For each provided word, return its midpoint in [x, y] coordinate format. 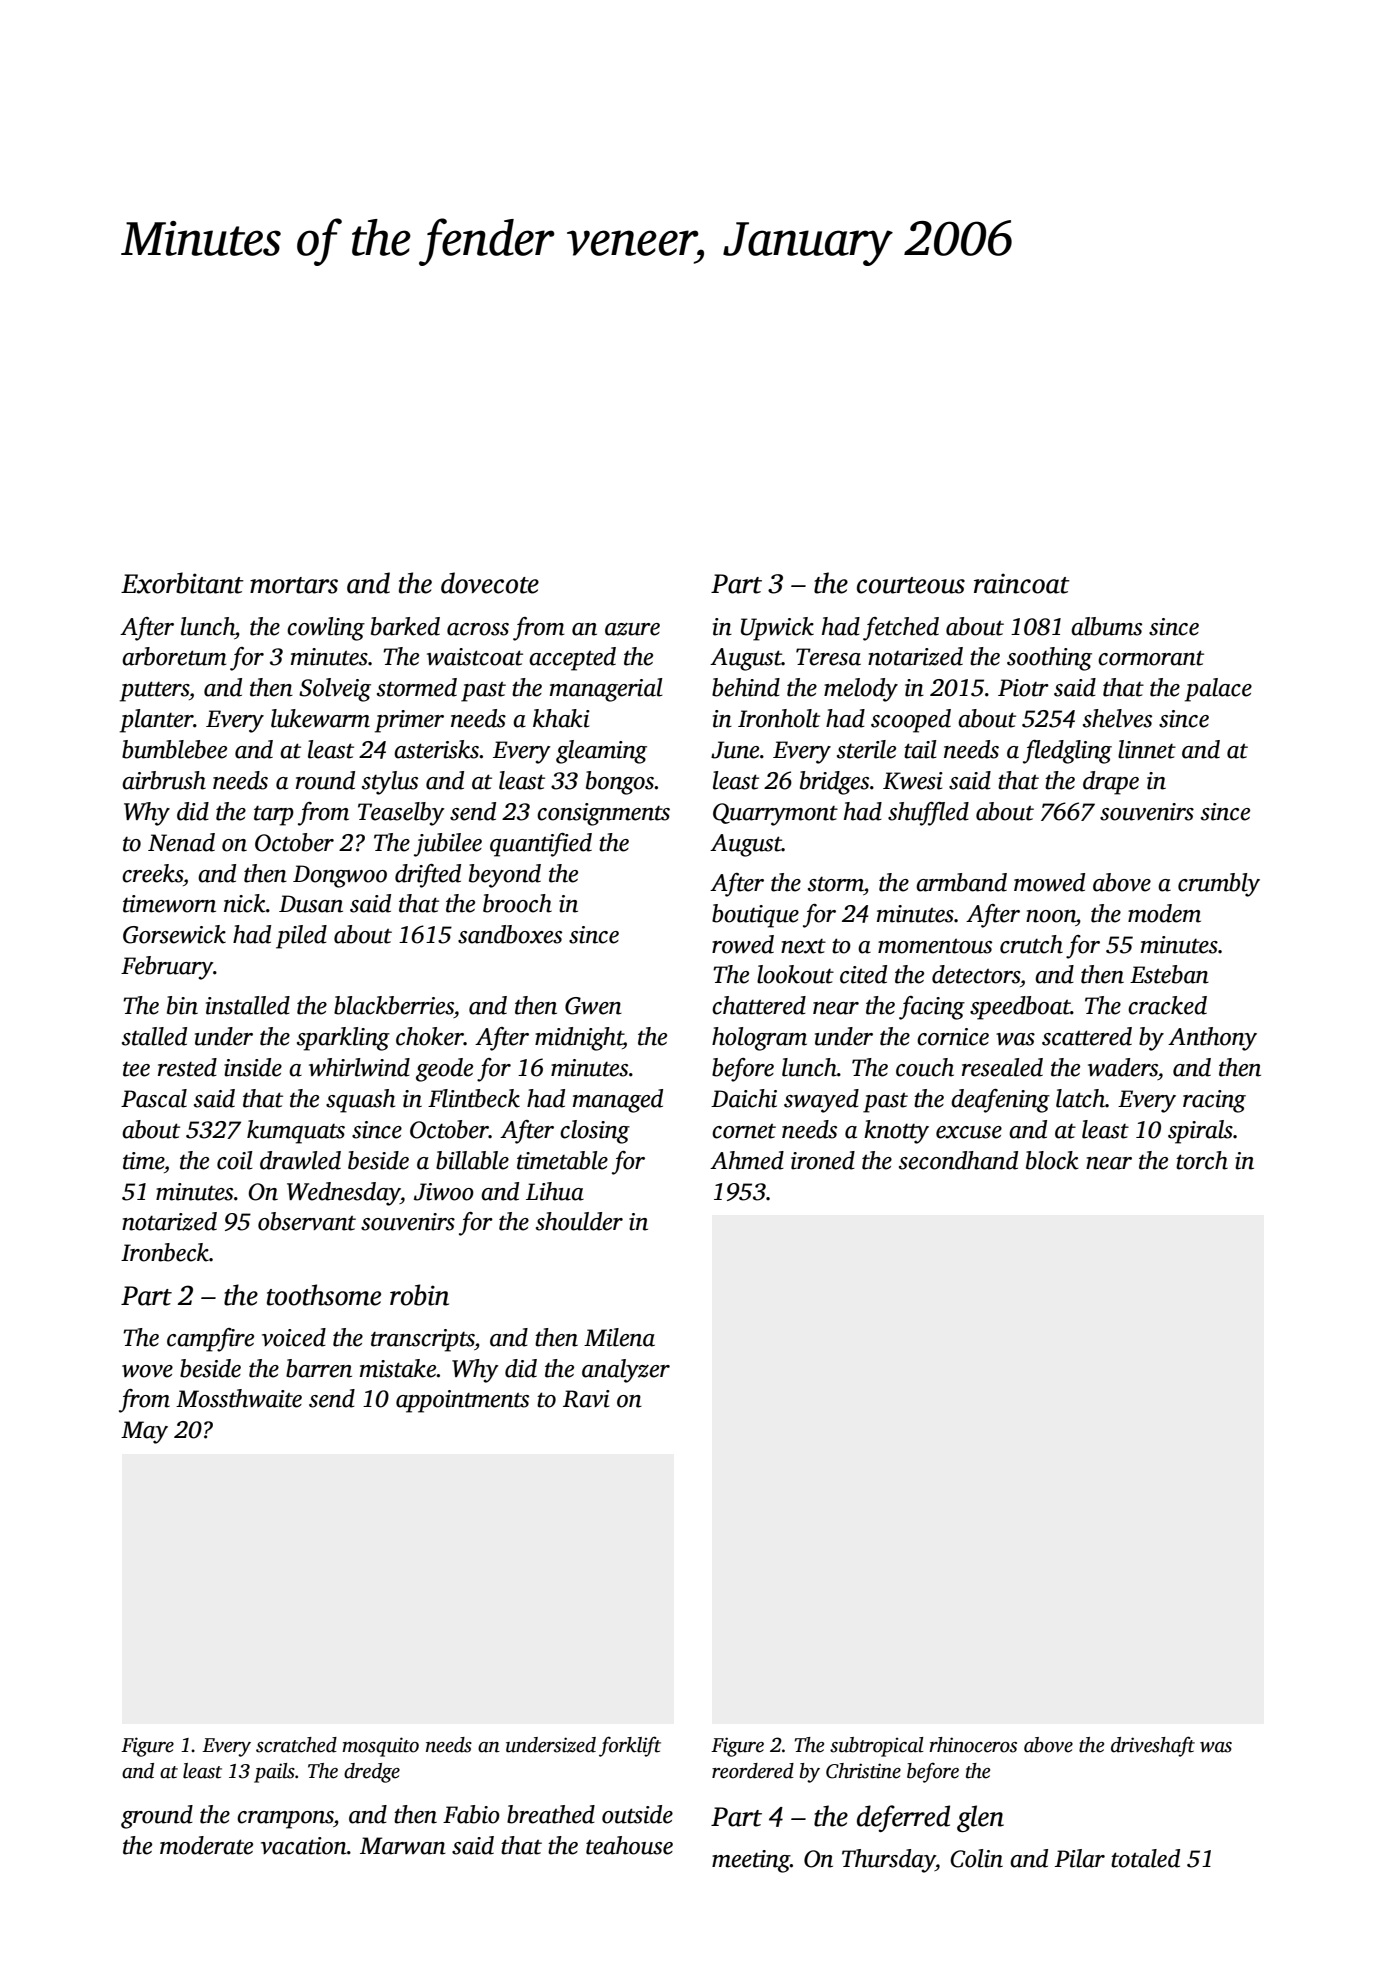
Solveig [335, 690]
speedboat [1020, 1008]
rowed [743, 944]
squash [360, 1101]
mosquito [380, 1747]
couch [925, 1067]
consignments [603, 814]
